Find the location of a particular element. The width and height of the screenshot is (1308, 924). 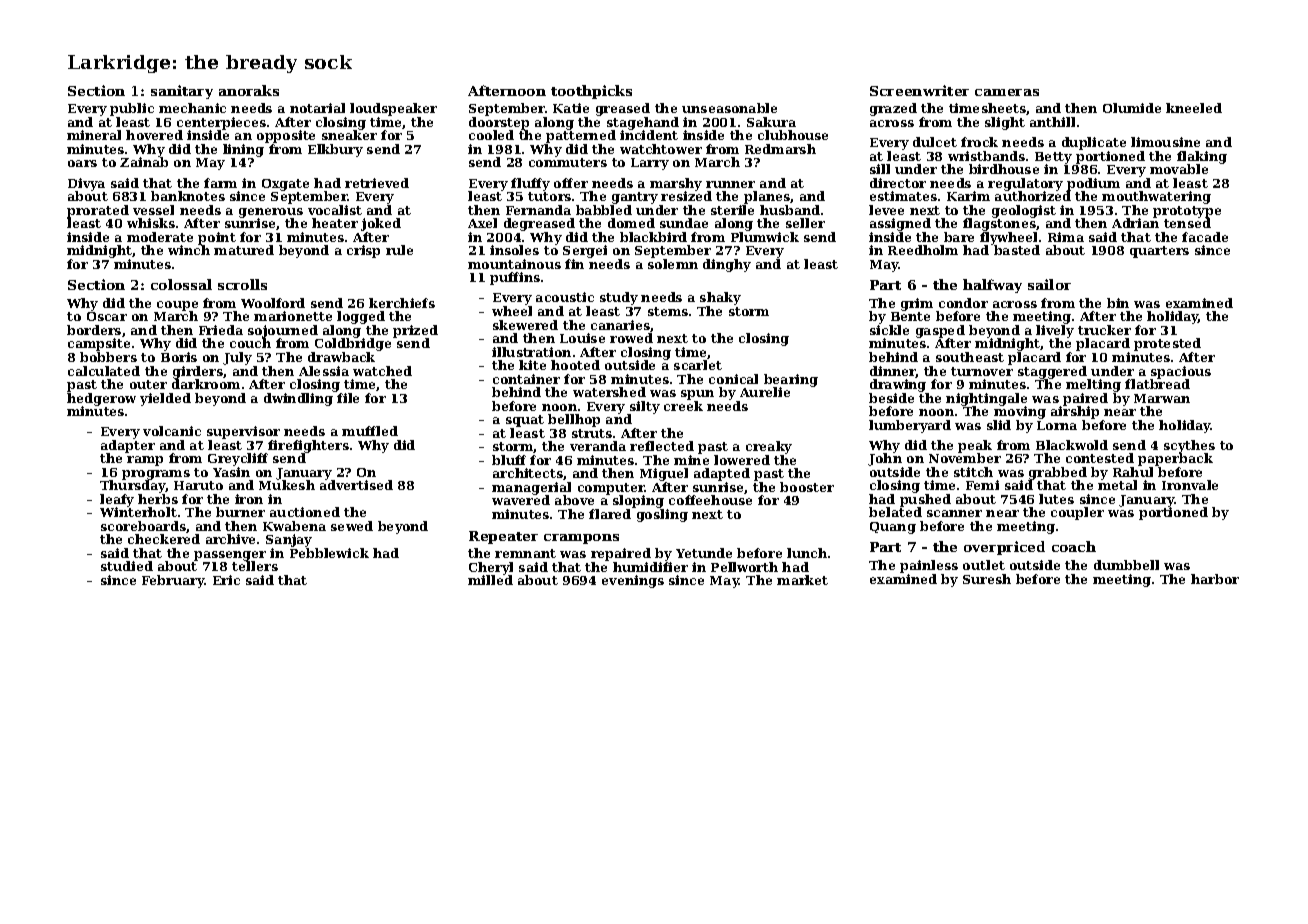

kneeled is located at coordinates (1194, 108).
